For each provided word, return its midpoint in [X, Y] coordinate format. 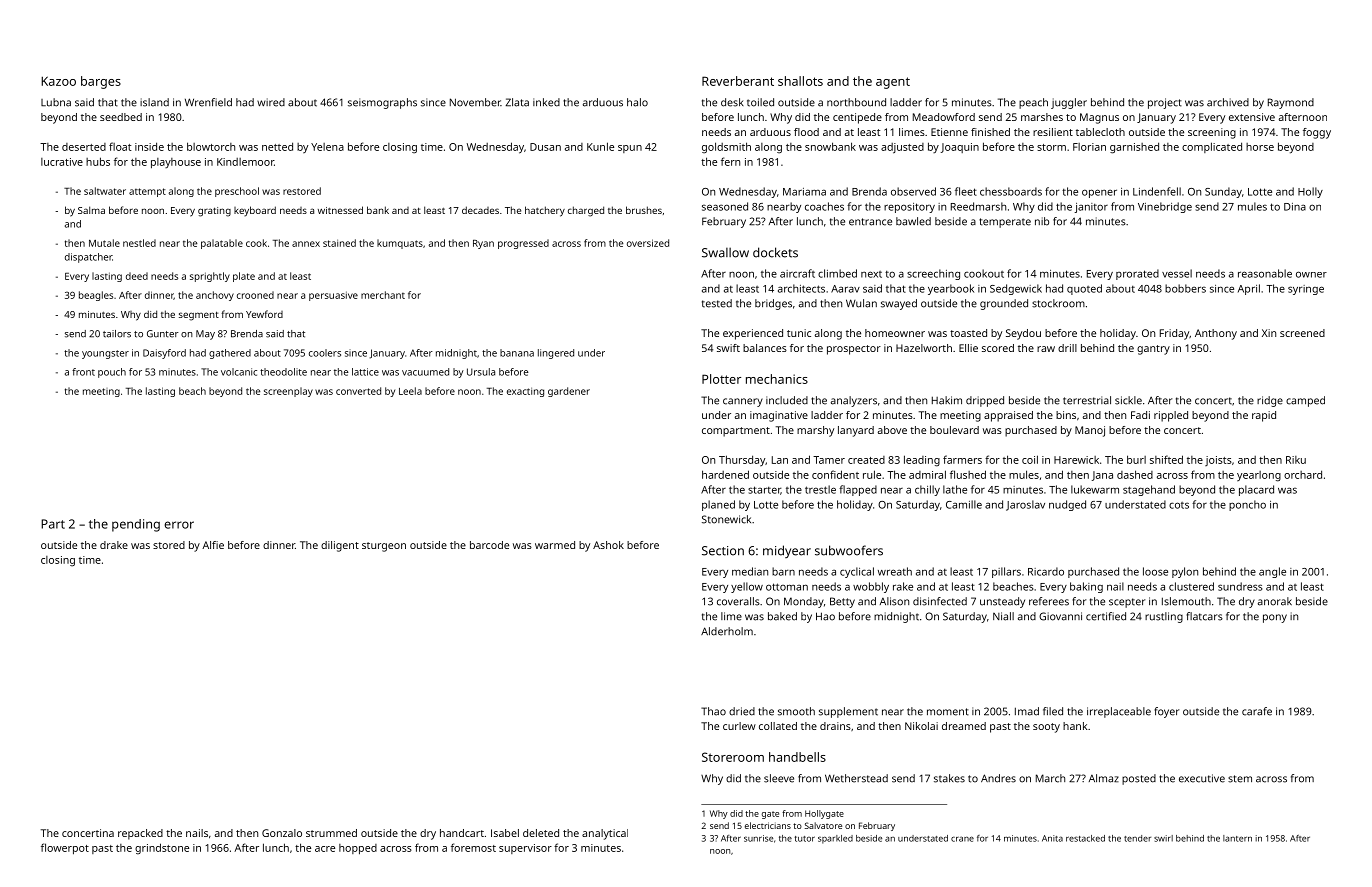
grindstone [162, 849]
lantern [1237, 838]
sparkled [835, 839]
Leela [410, 391]
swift [728, 348]
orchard [1303, 474]
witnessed [340, 210]
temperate [1005, 223]
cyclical [857, 572]
